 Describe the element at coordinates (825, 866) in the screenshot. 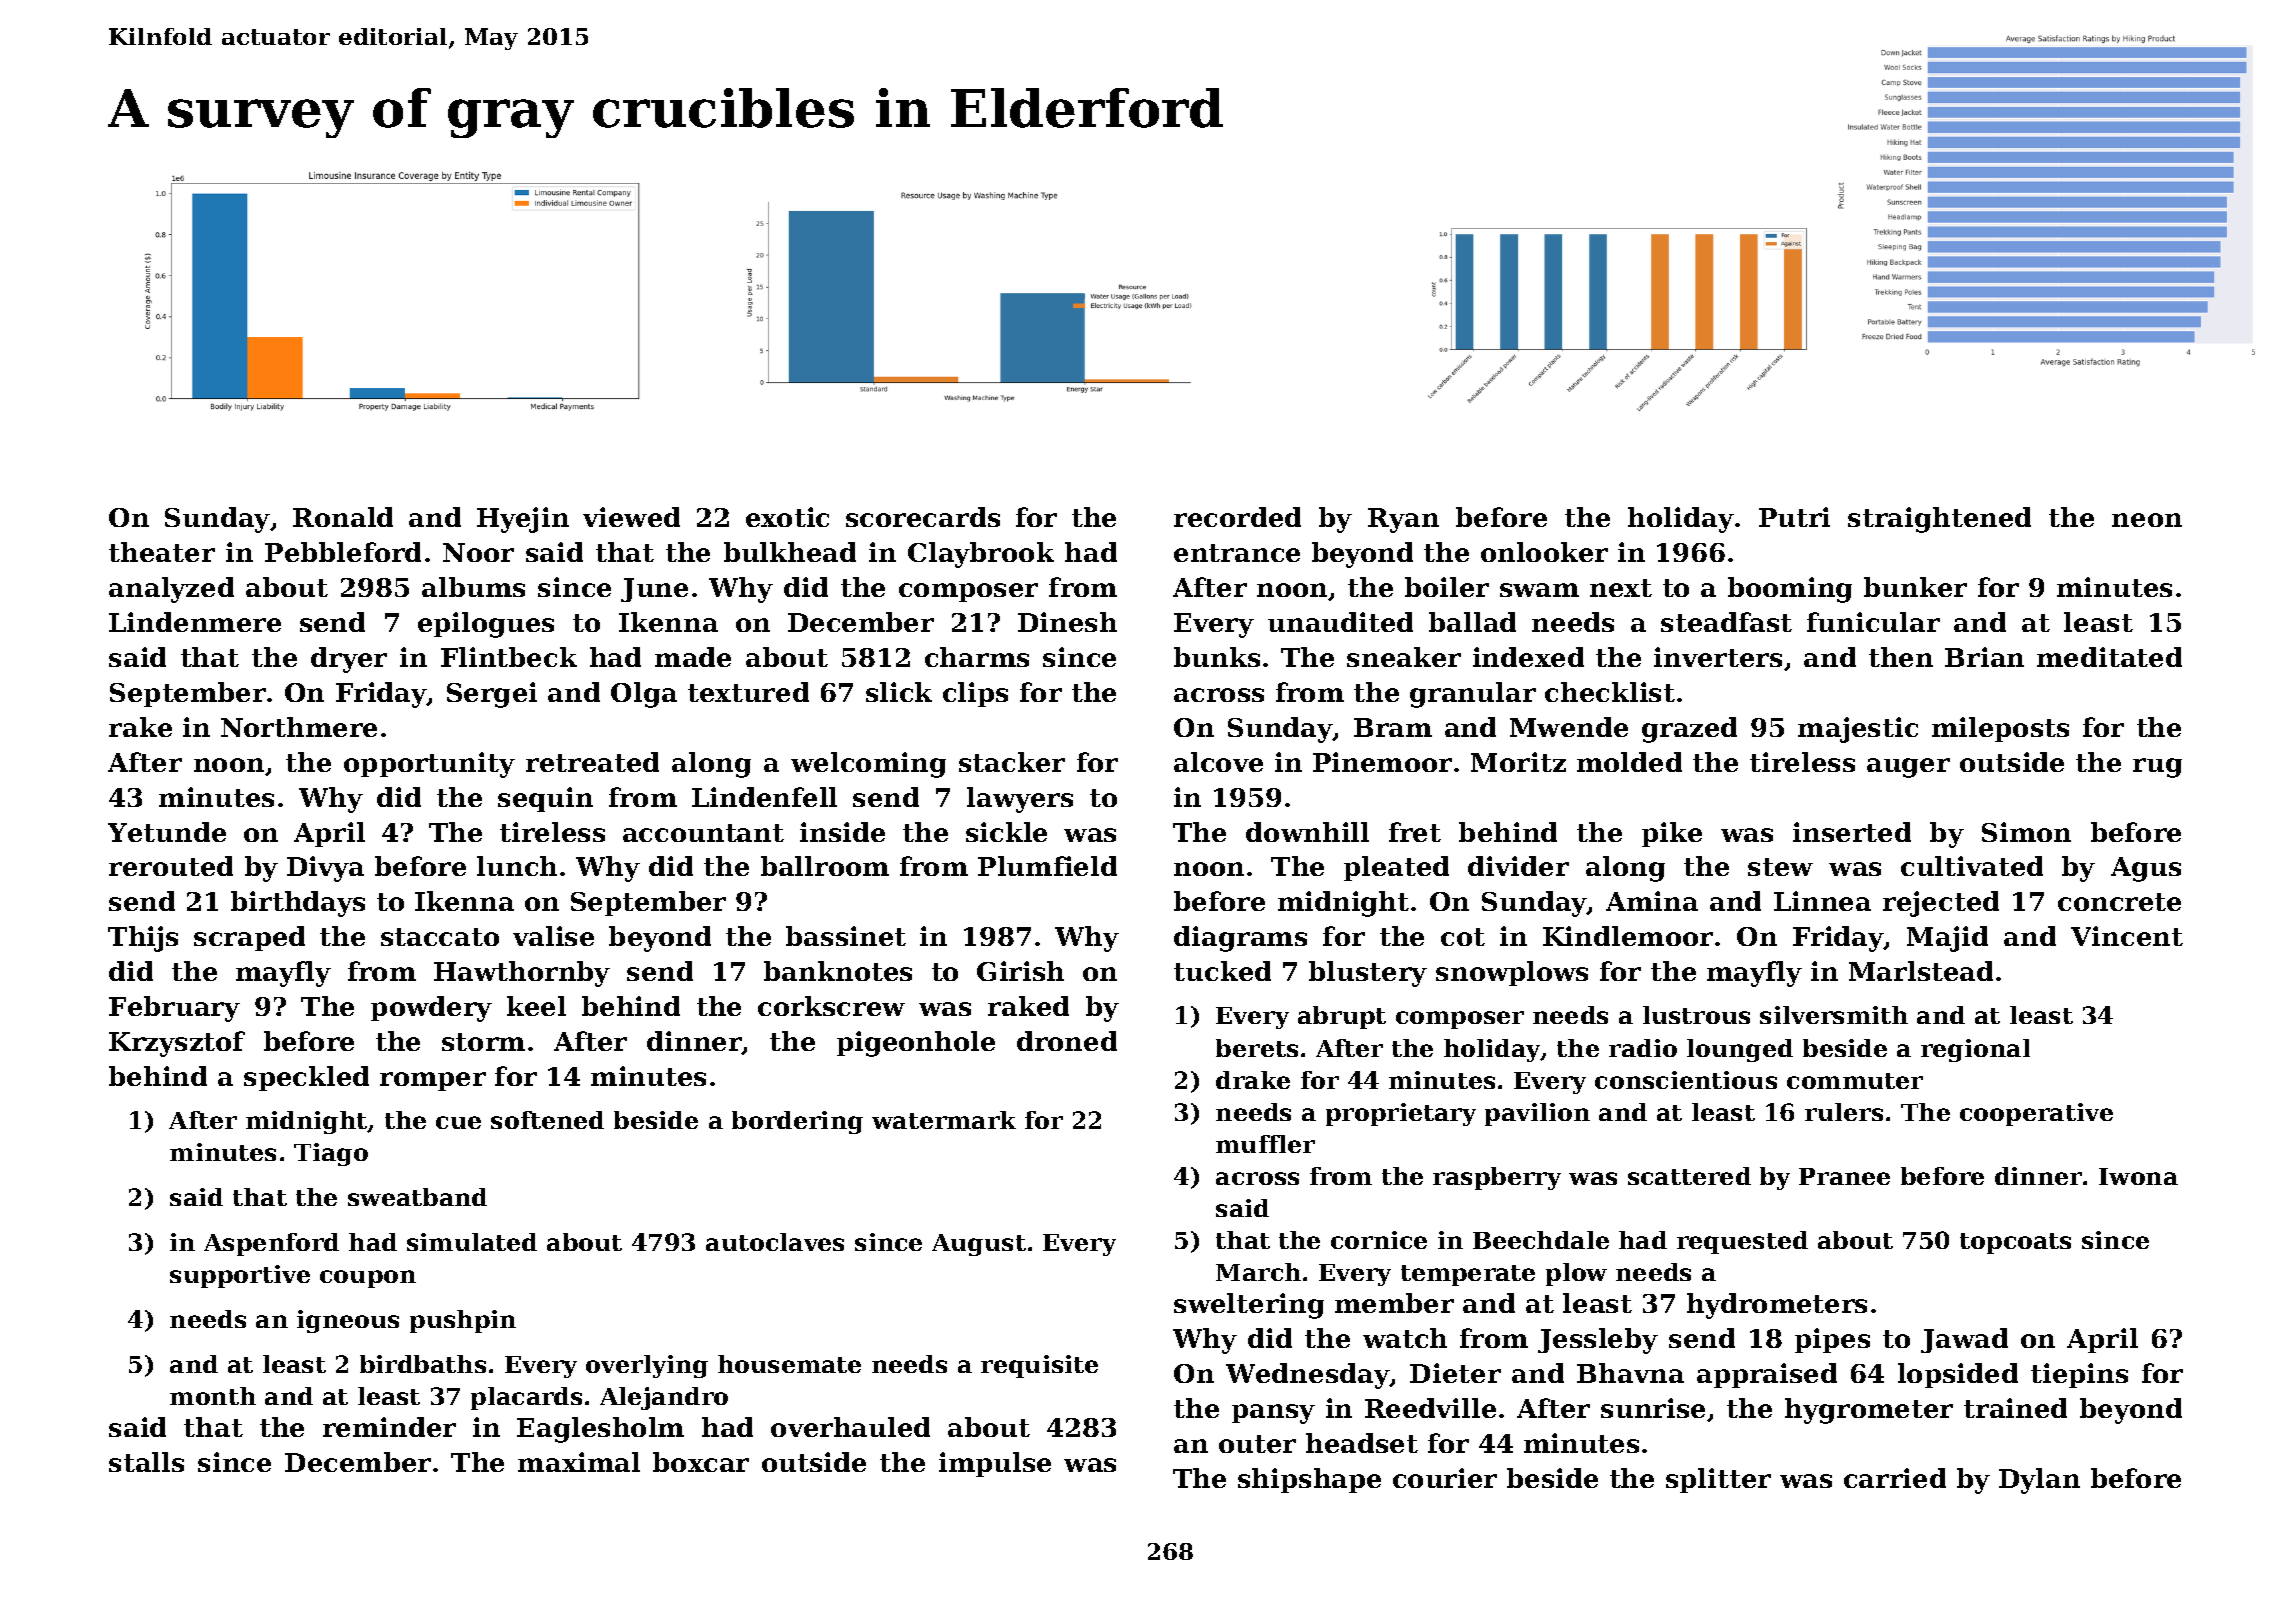

I see `ballroom` at that location.
